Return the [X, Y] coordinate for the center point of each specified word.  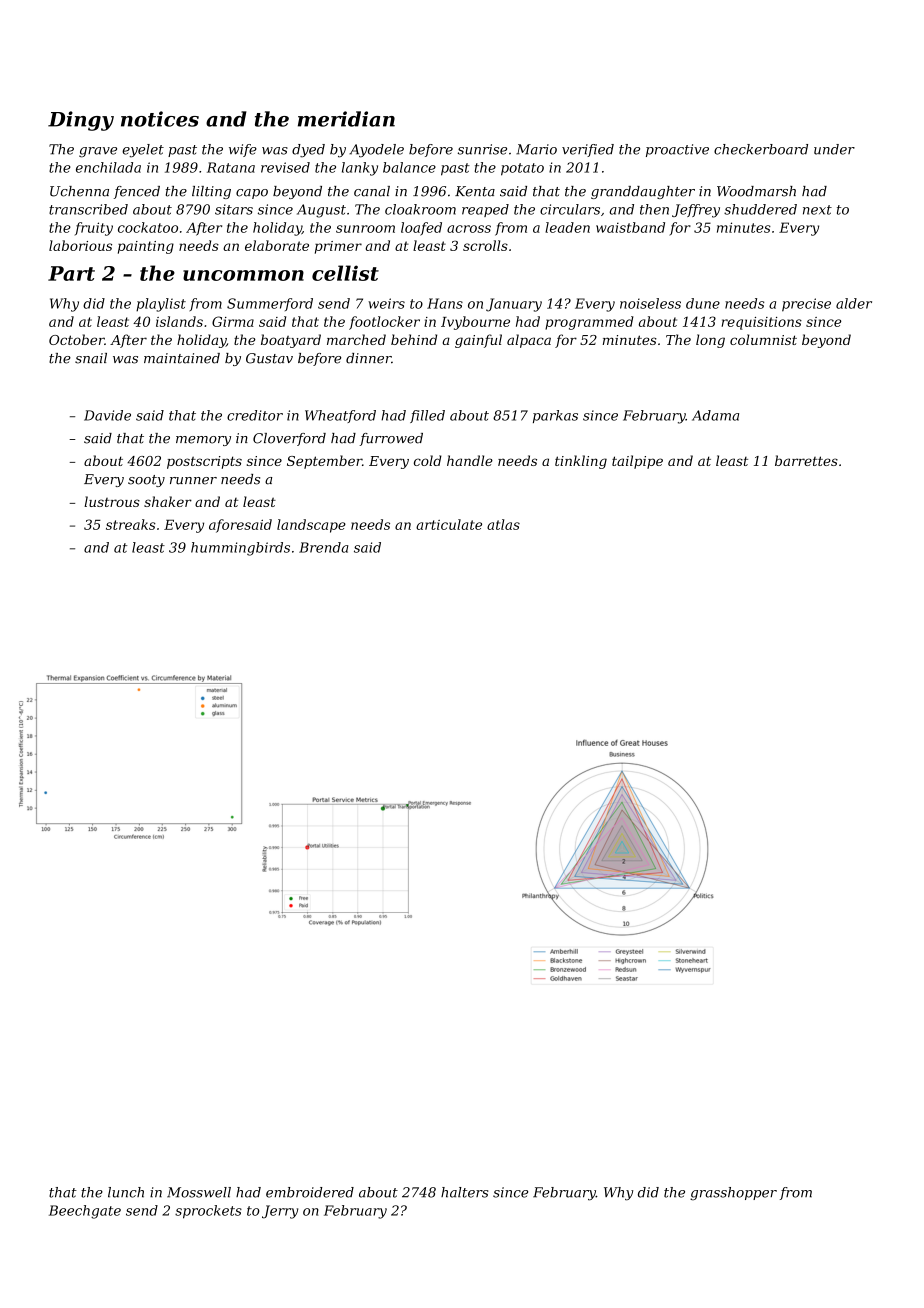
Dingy [81, 121]
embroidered [310, 1192]
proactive [677, 150]
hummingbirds [240, 549]
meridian [346, 119]
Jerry [280, 1212]
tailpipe [637, 462]
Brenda [323, 547]
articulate [449, 524]
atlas [503, 524]
